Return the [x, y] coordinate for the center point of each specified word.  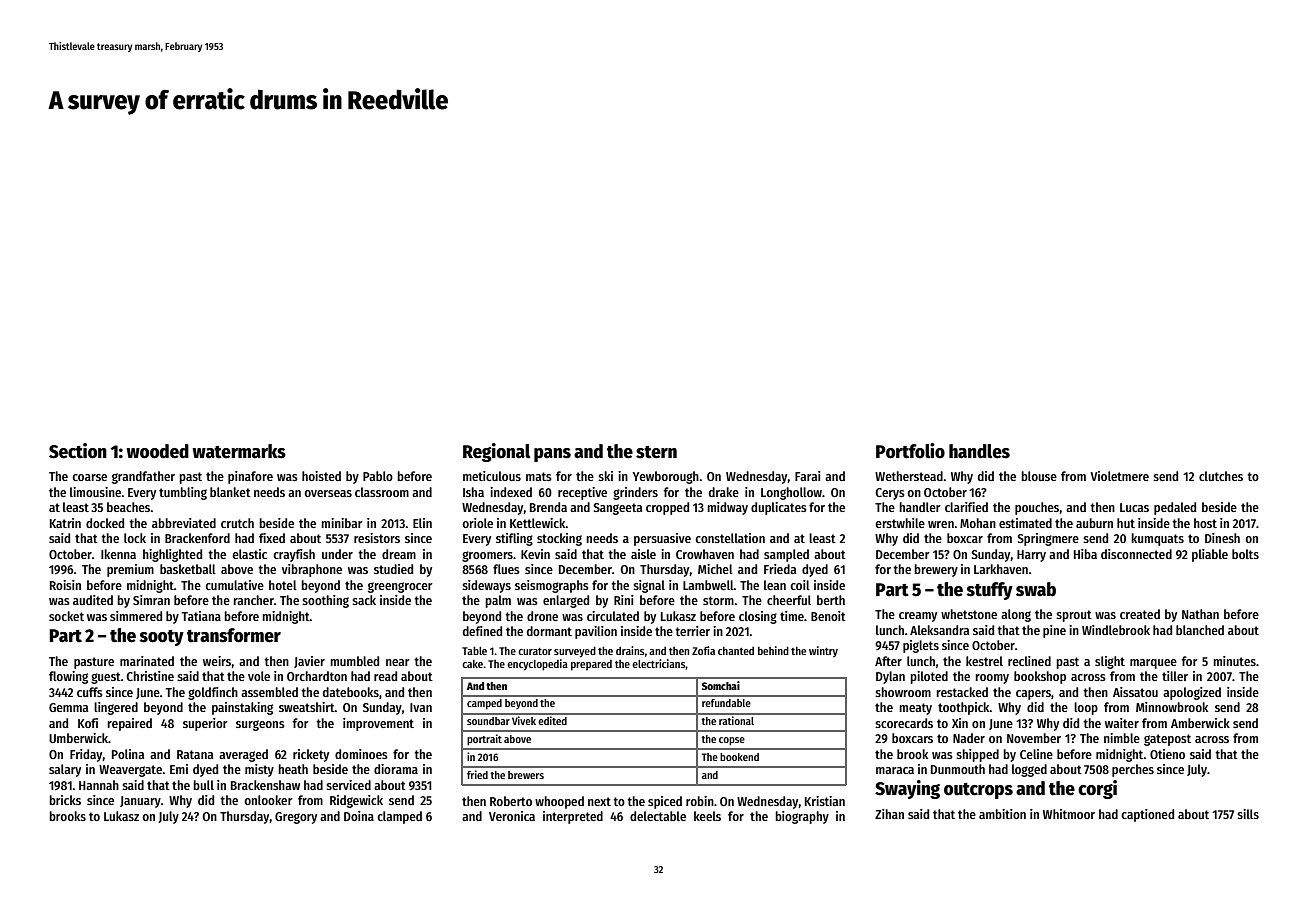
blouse [1039, 476]
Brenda [548, 507]
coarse [89, 477]
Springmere [1048, 539]
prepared [591, 665]
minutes [1234, 661]
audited [93, 600]
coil [800, 585]
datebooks [351, 692]
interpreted [573, 817]
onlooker [268, 800]
